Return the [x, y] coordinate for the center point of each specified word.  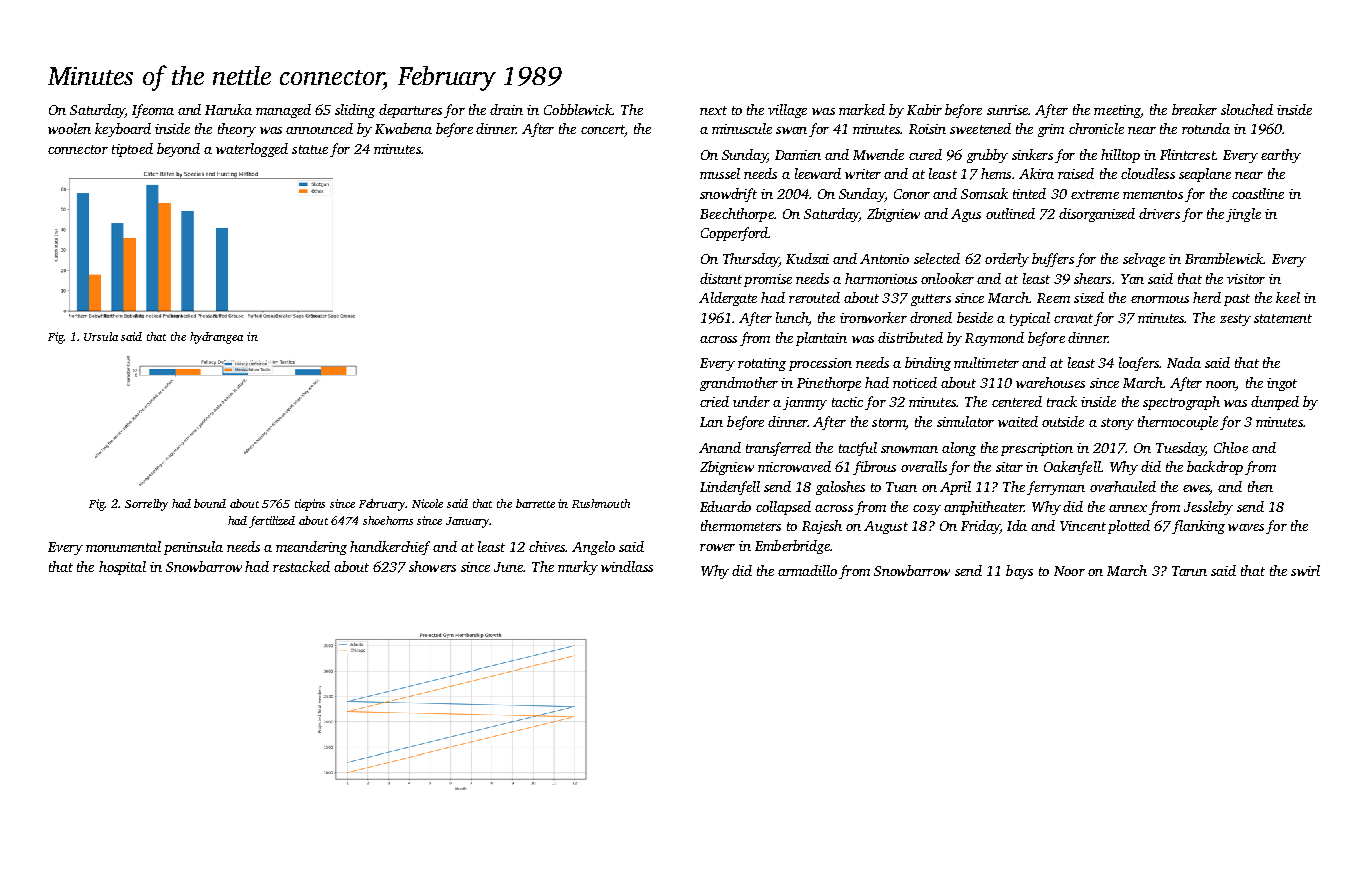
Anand [720, 447]
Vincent [1083, 526]
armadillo [807, 570]
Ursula [101, 336]
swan [791, 130]
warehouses [1050, 382]
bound [210, 503]
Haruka [228, 109]
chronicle [1096, 128]
